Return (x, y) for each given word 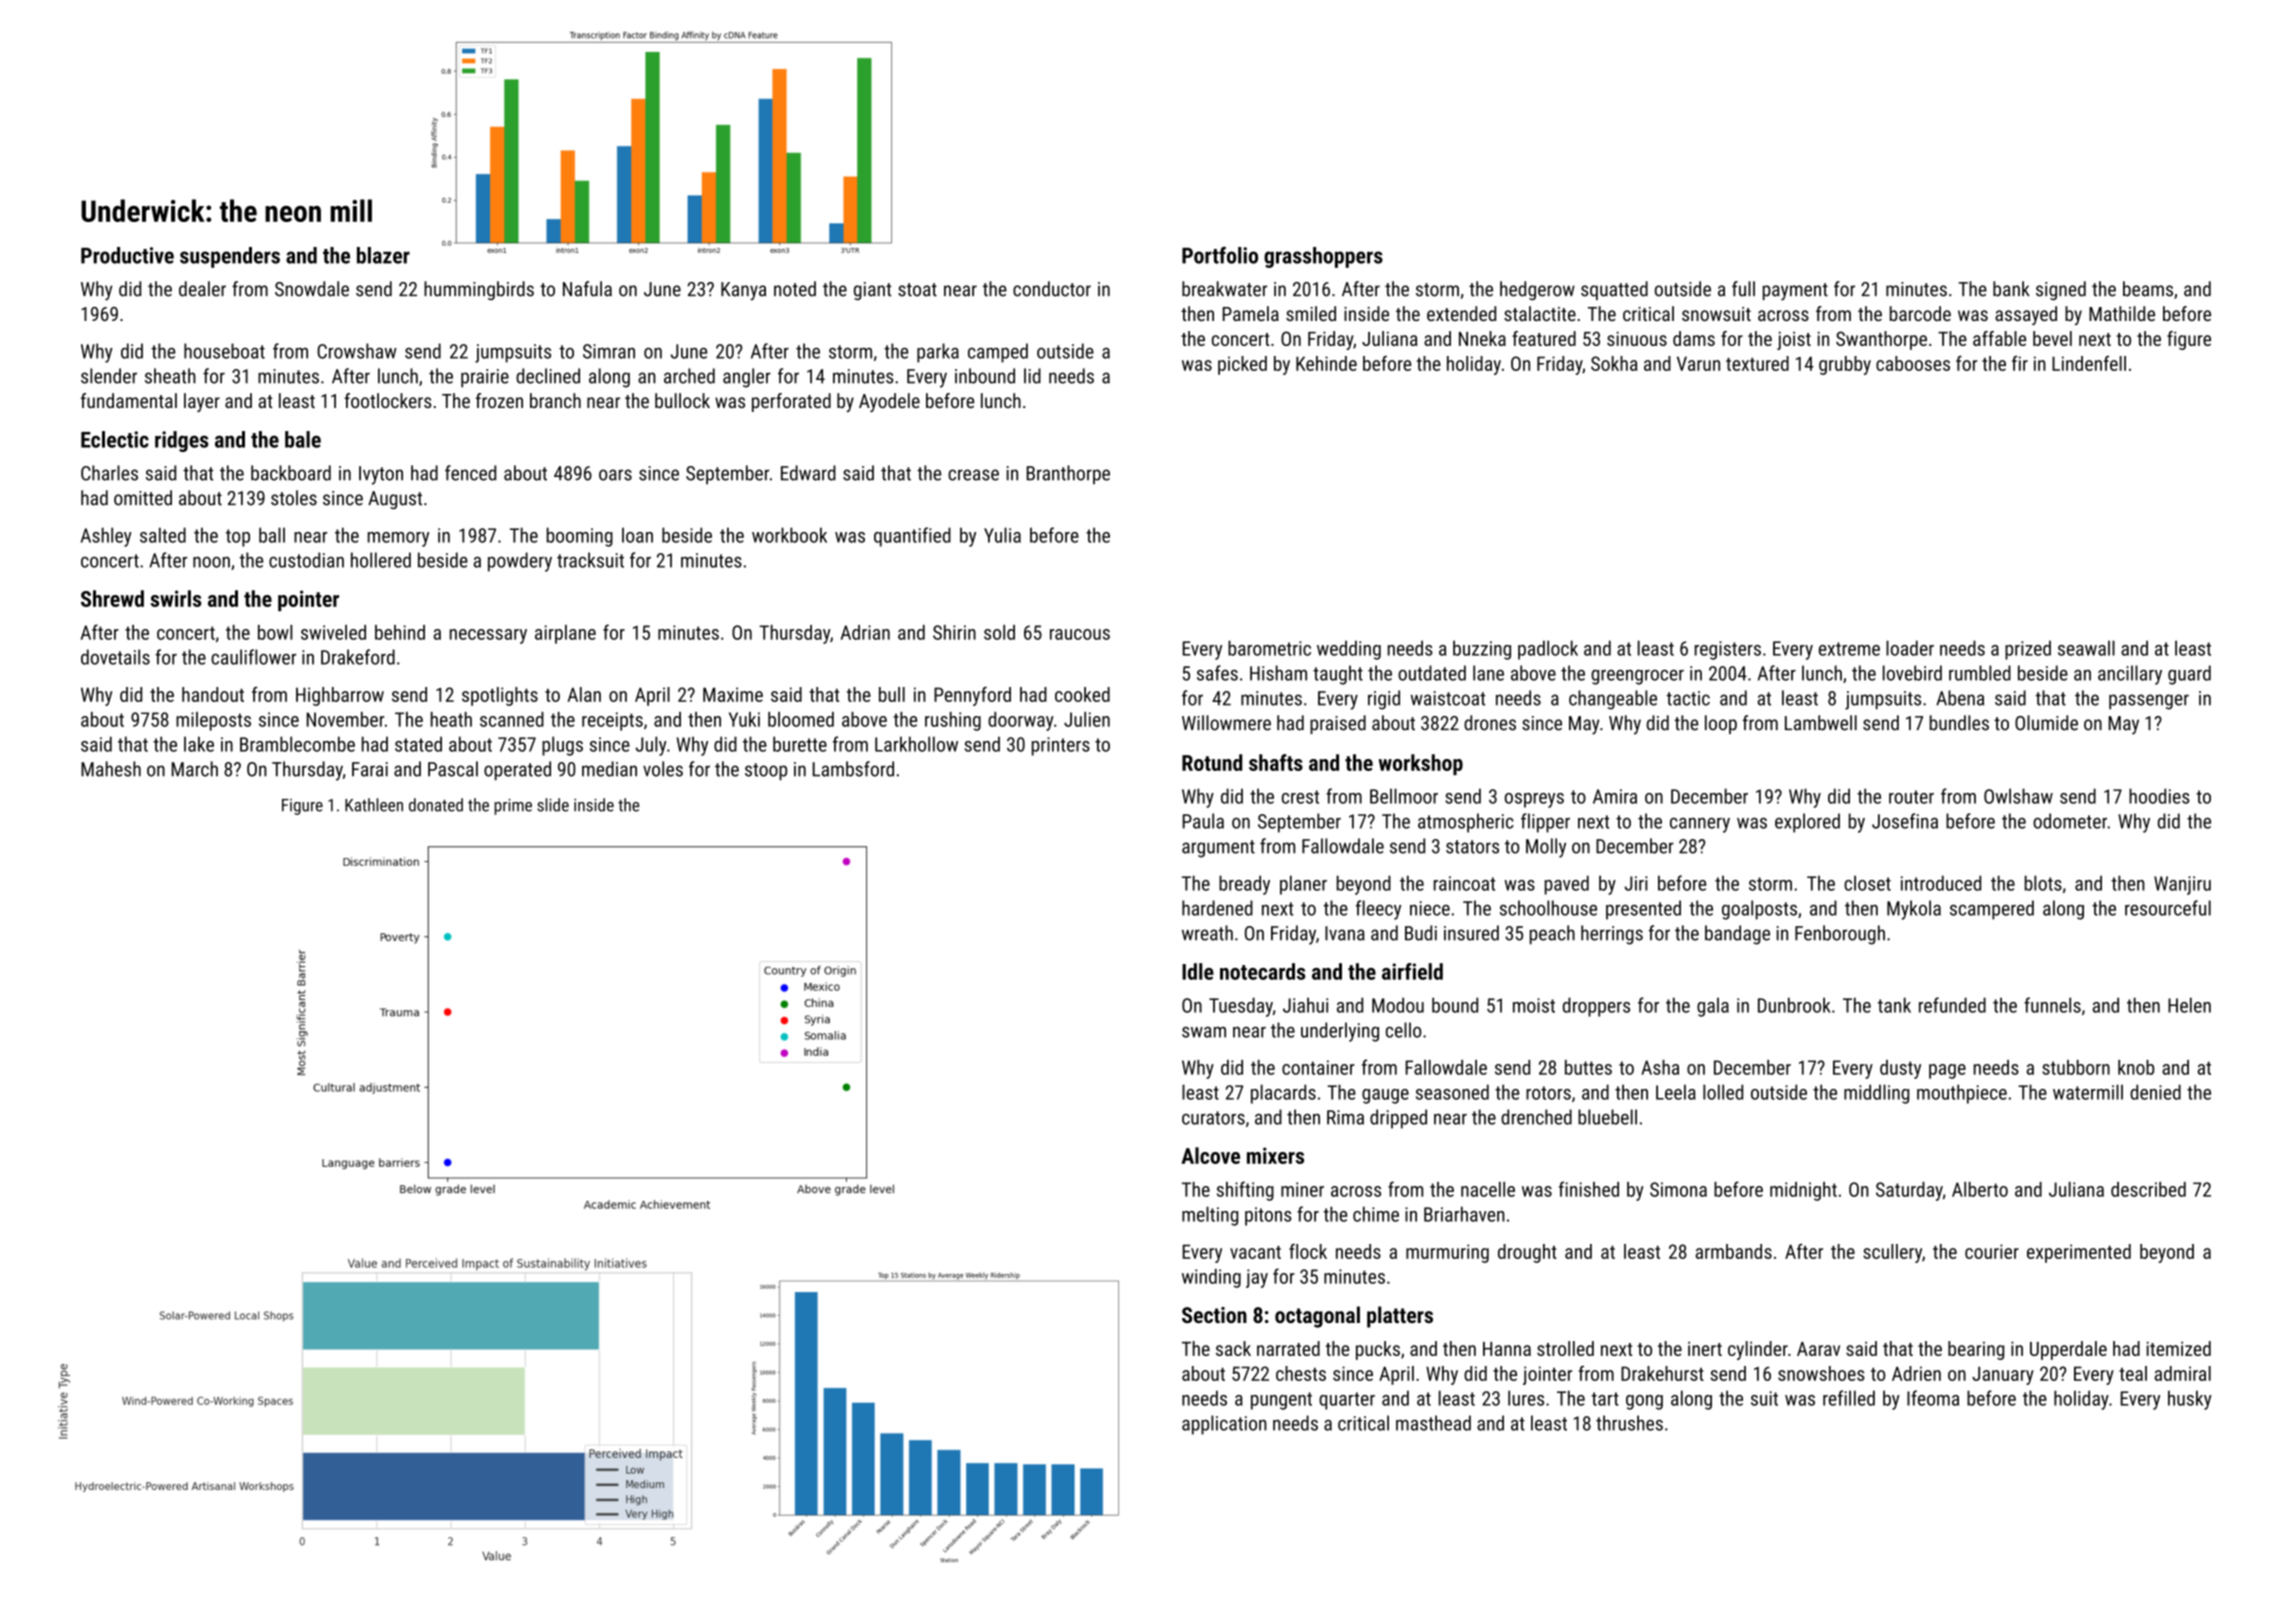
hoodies (2159, 796)
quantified (912, 537)
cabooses (1913, 363)
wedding (1349, 650)
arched (689, 376)
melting (1210, 1216)
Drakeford (358, 657)
